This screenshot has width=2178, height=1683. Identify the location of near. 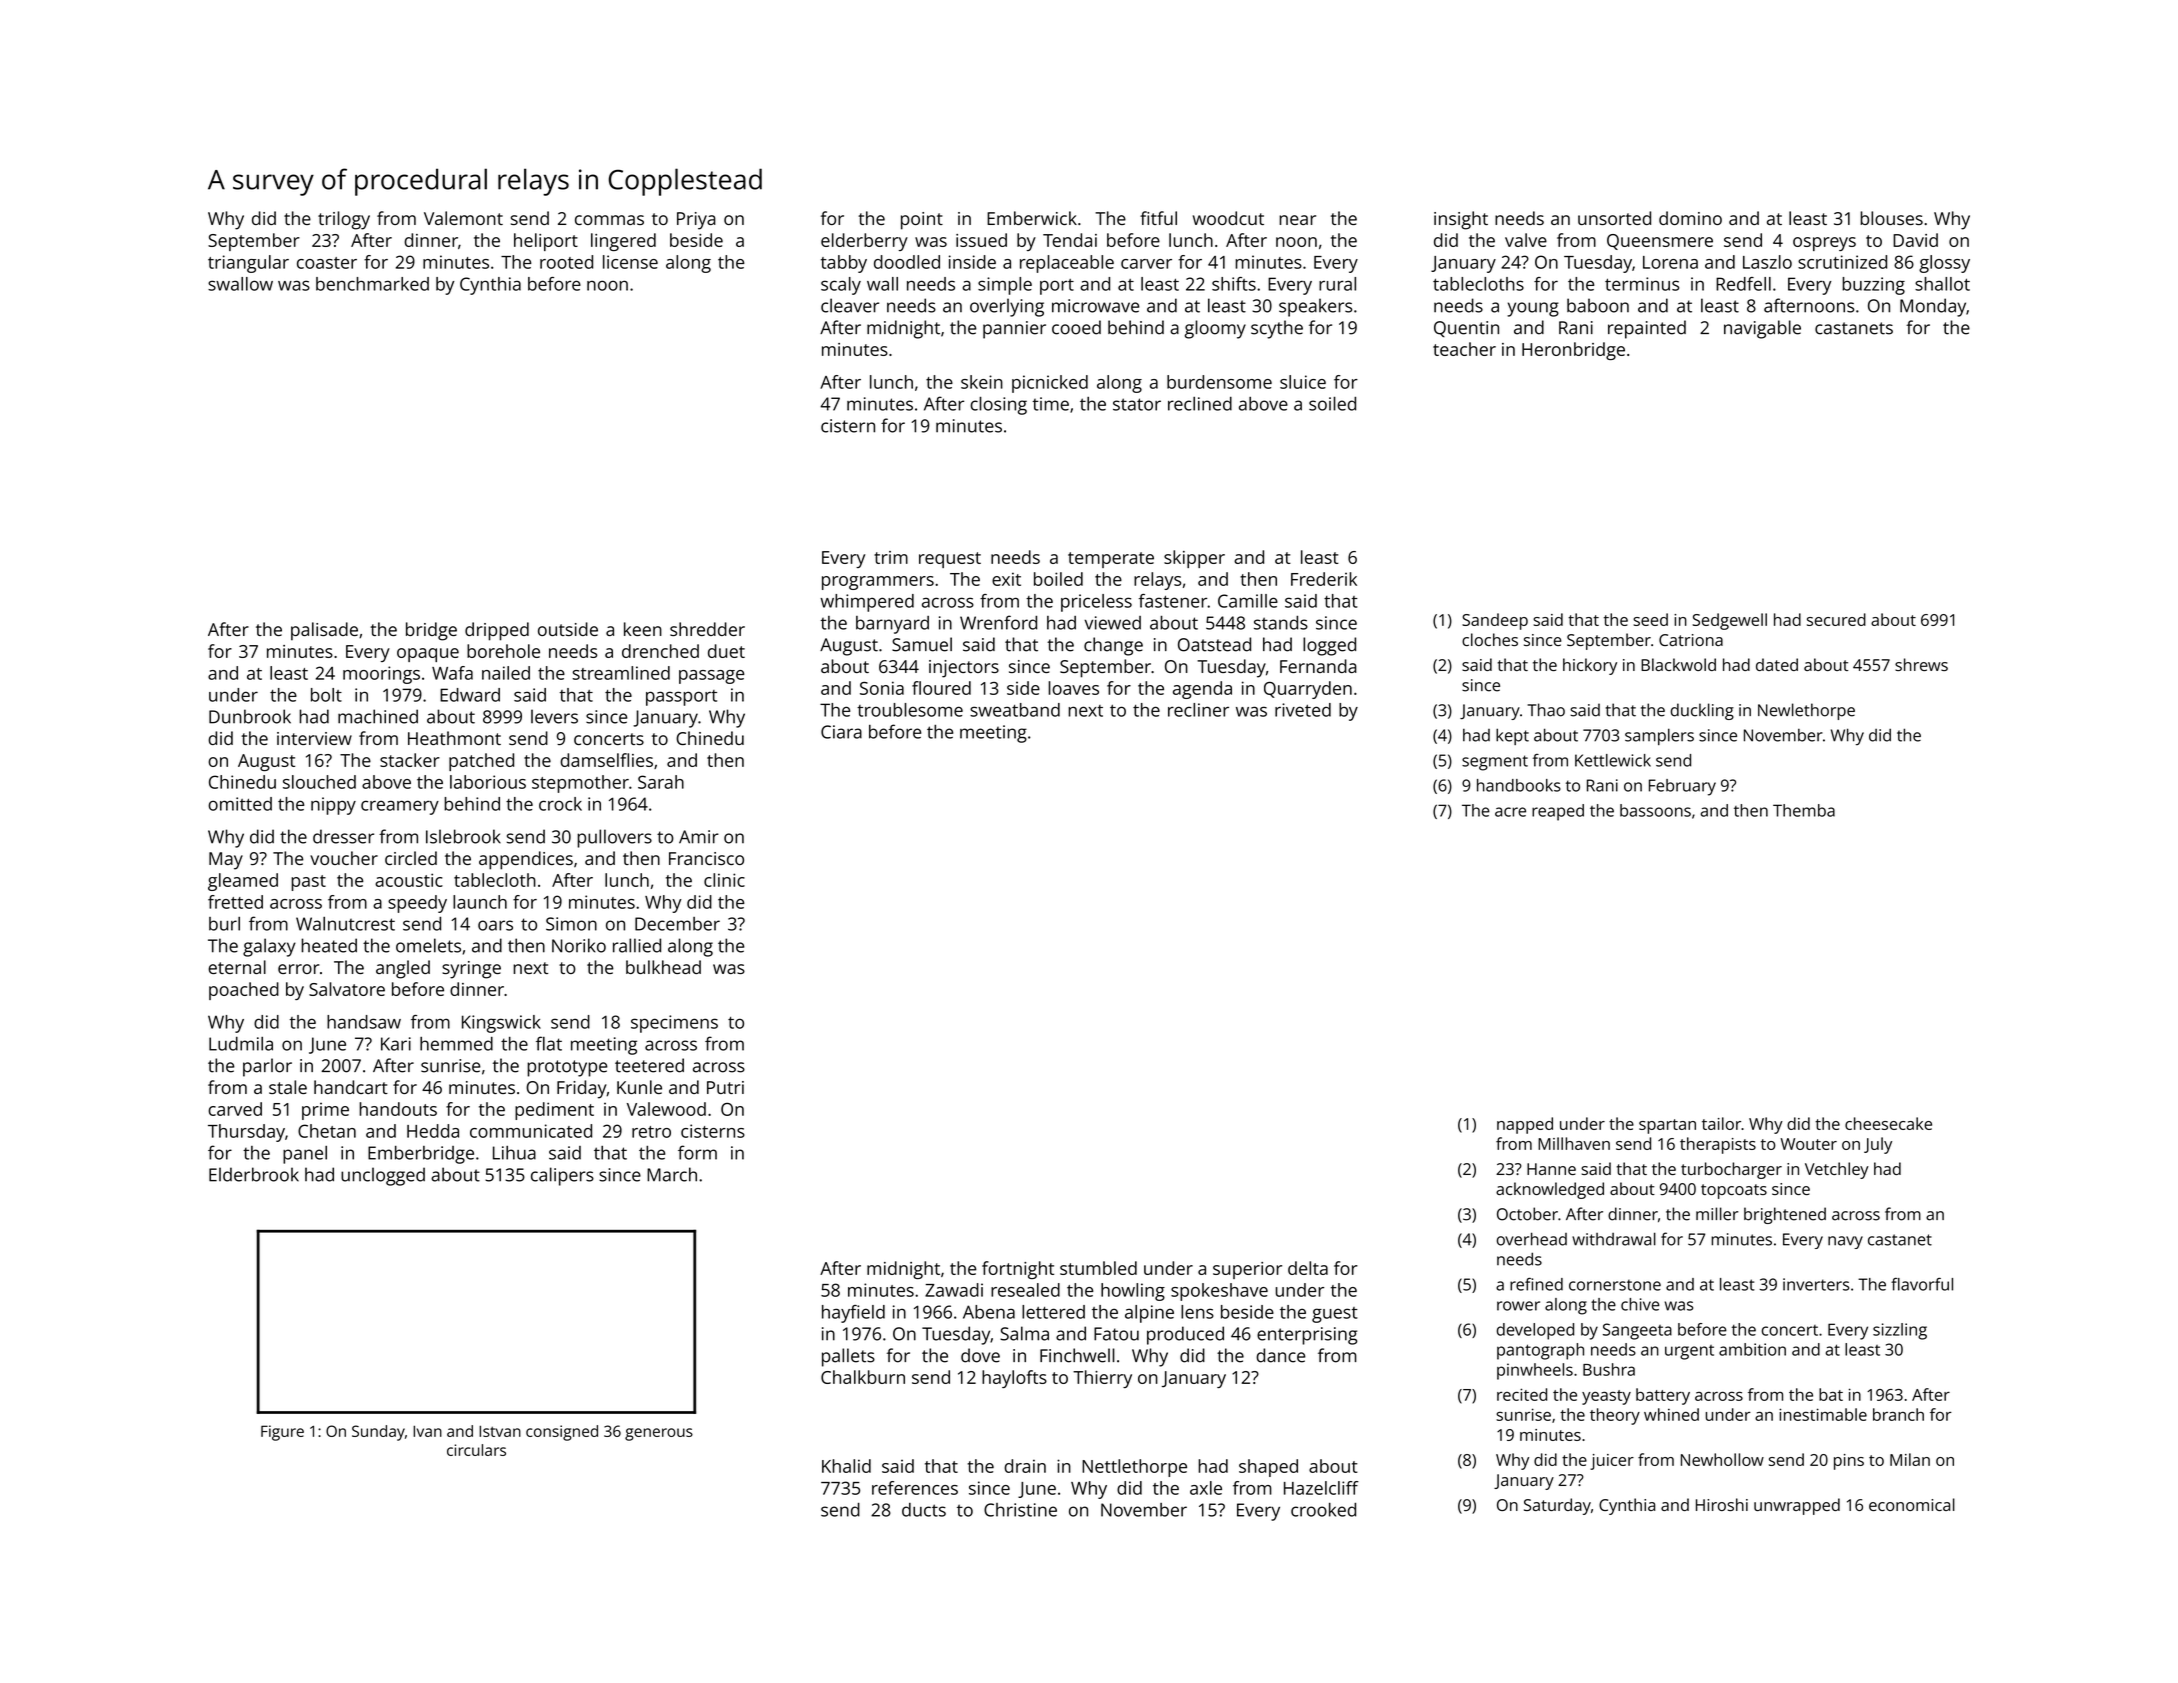
(1297, 220).
